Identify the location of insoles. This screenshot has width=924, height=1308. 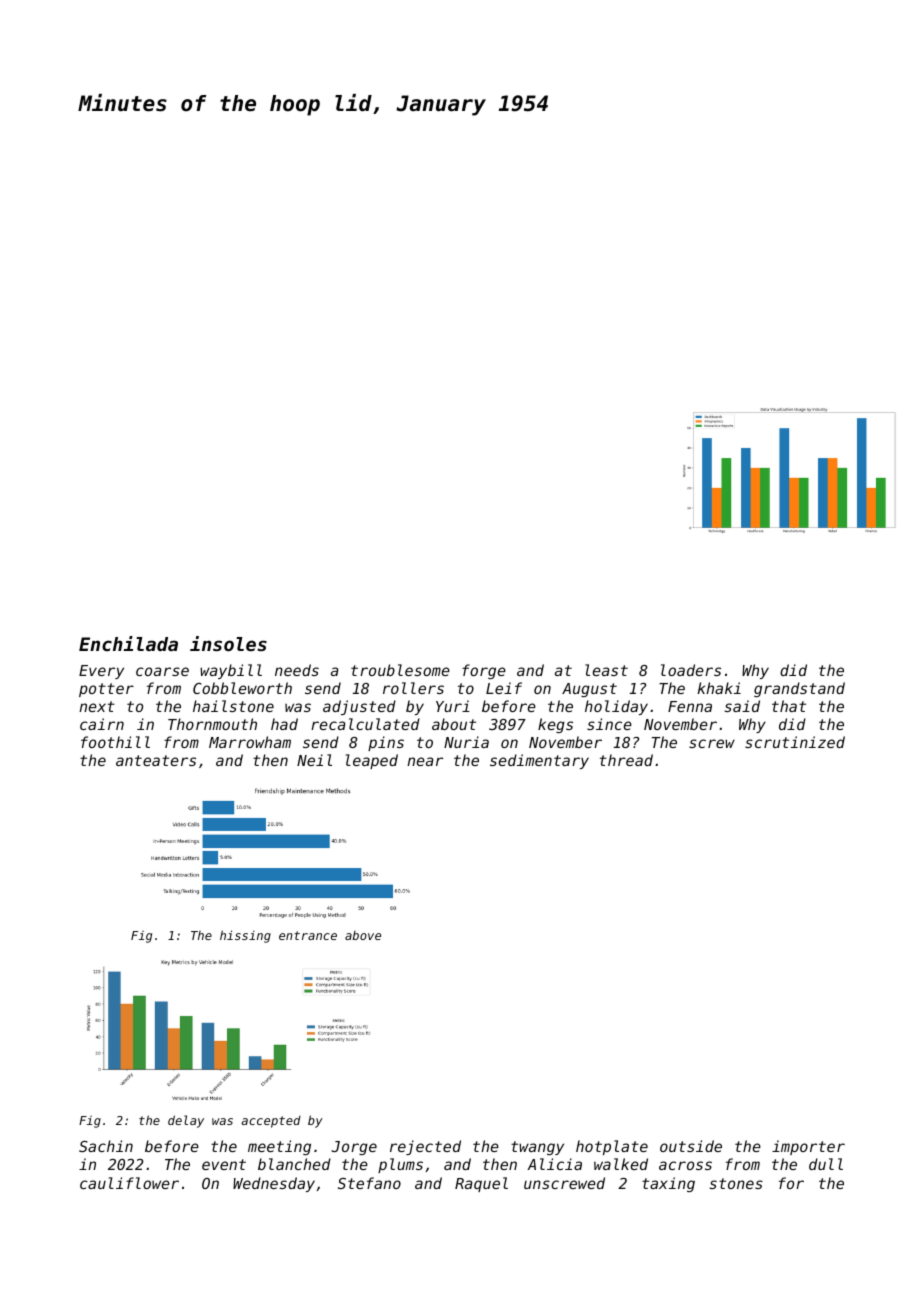
(228, 643).
